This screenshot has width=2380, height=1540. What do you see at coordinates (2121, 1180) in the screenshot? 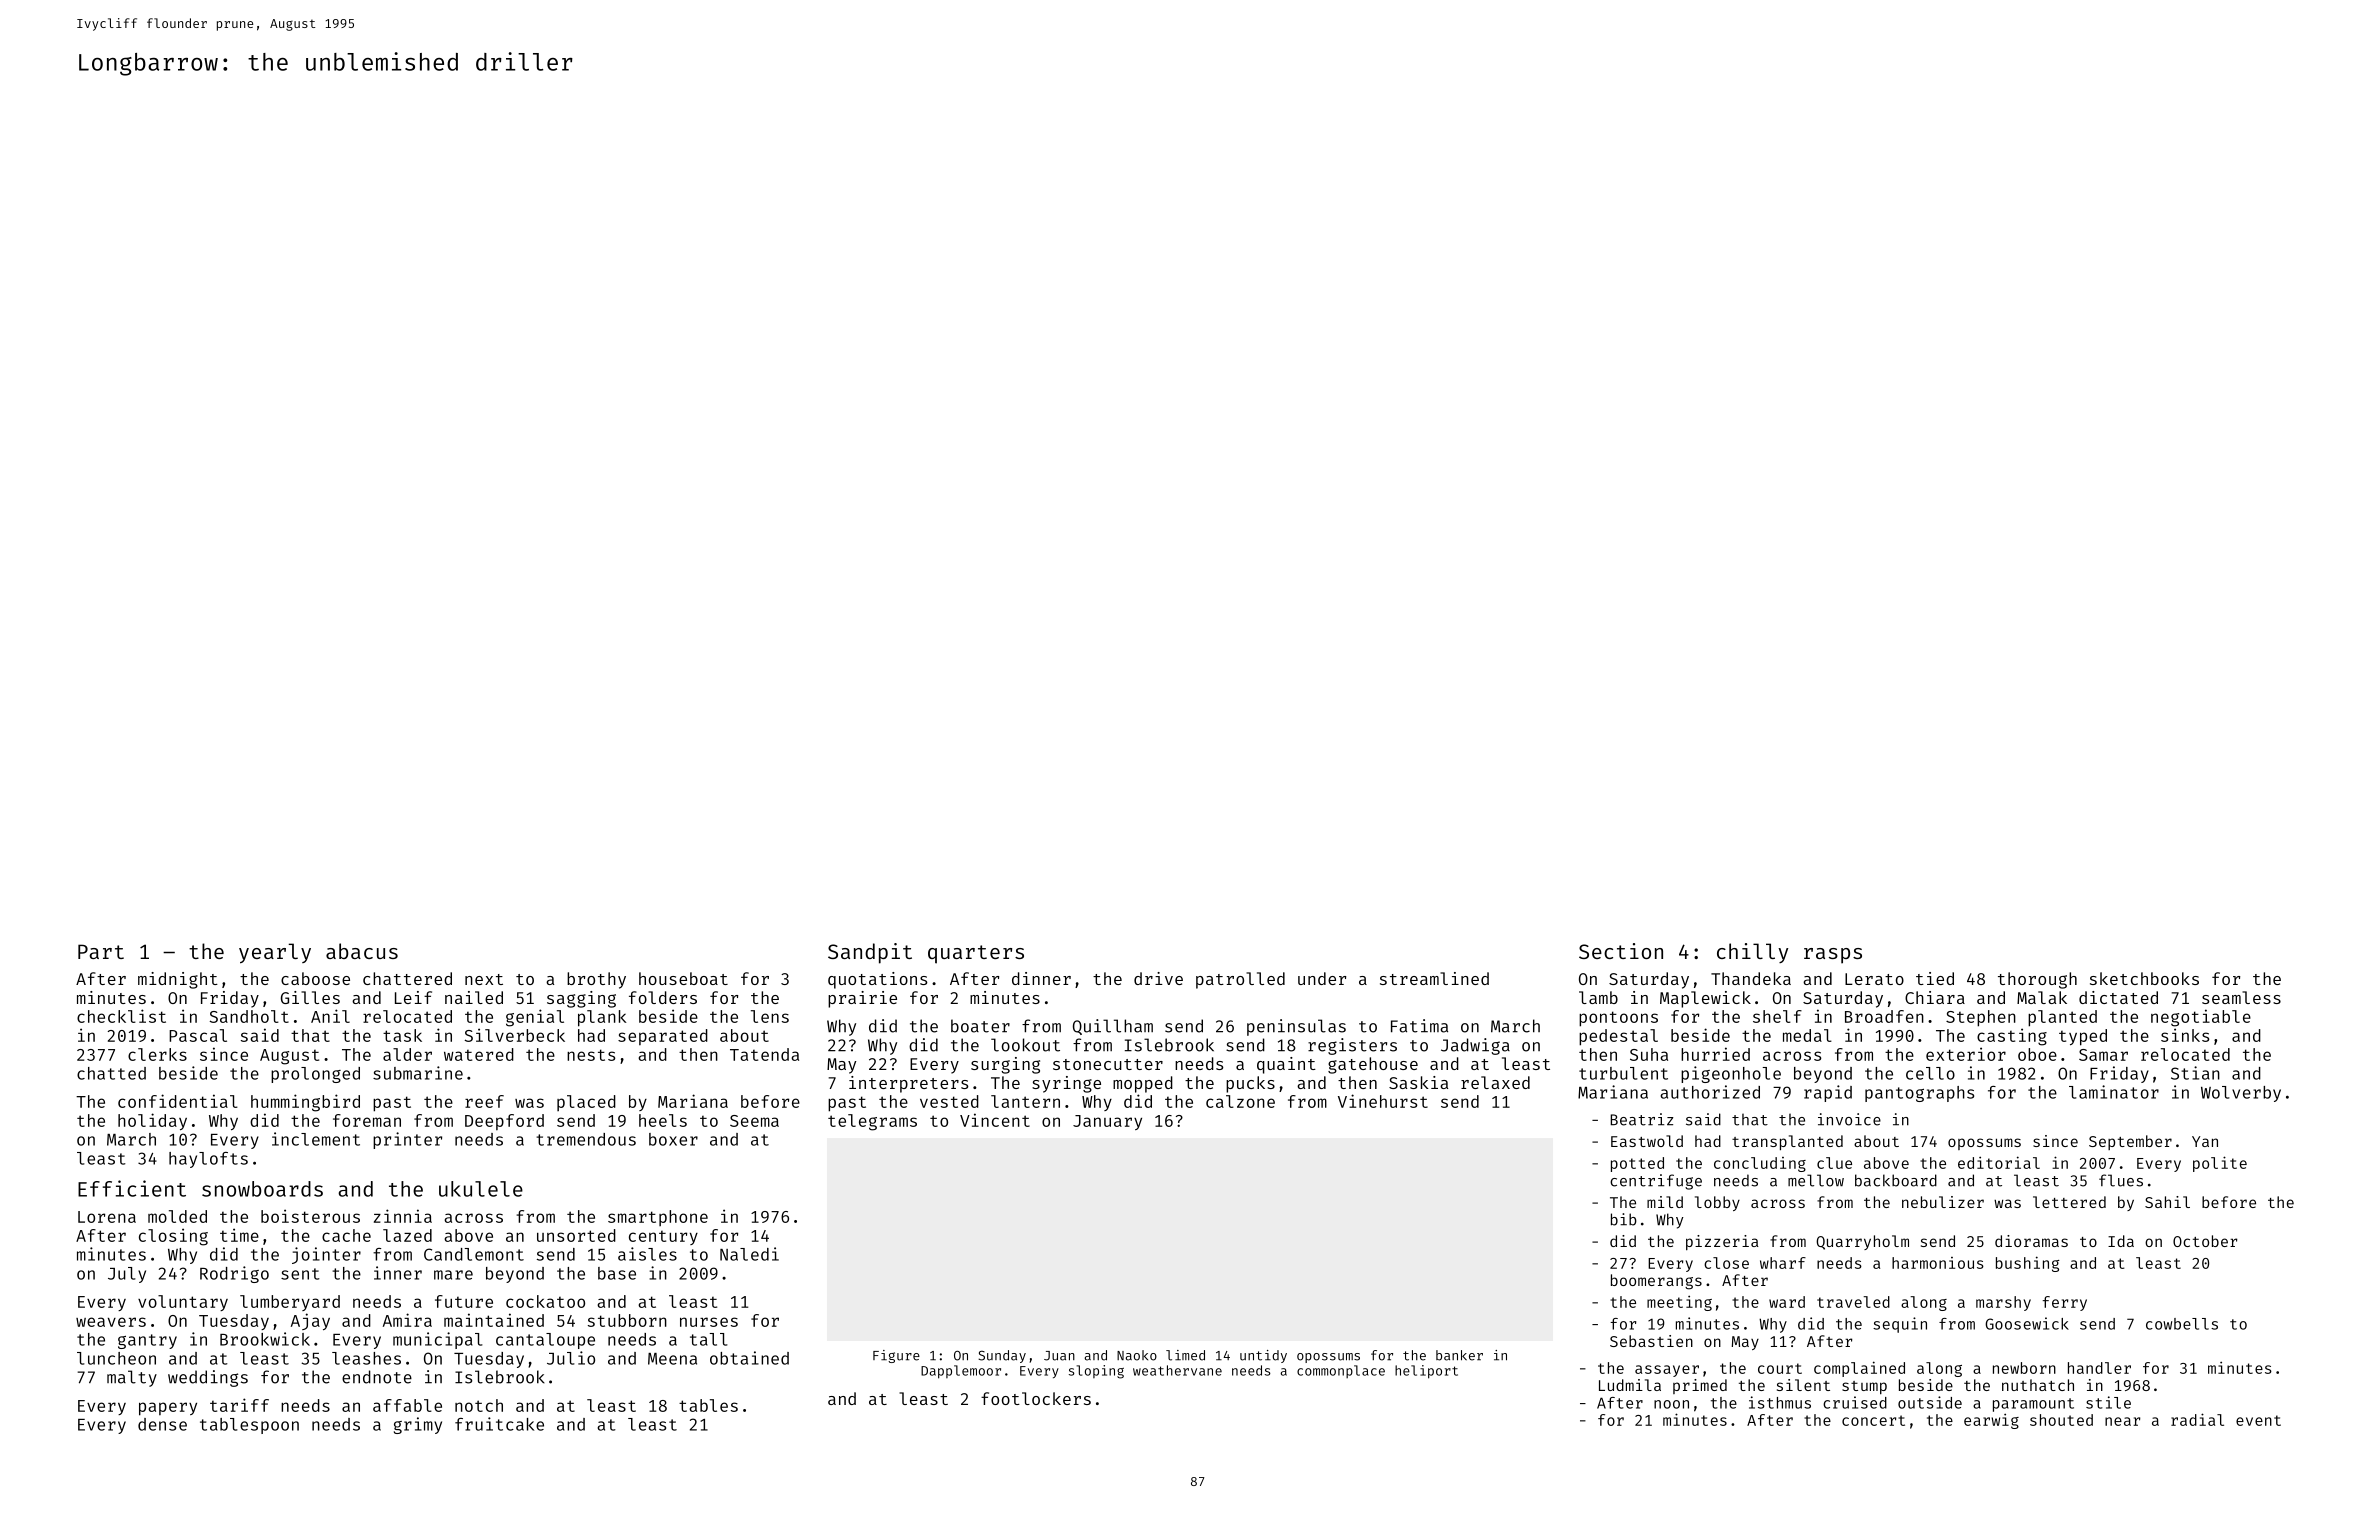
I see `flues` at bounding box center [2121, 1180].
